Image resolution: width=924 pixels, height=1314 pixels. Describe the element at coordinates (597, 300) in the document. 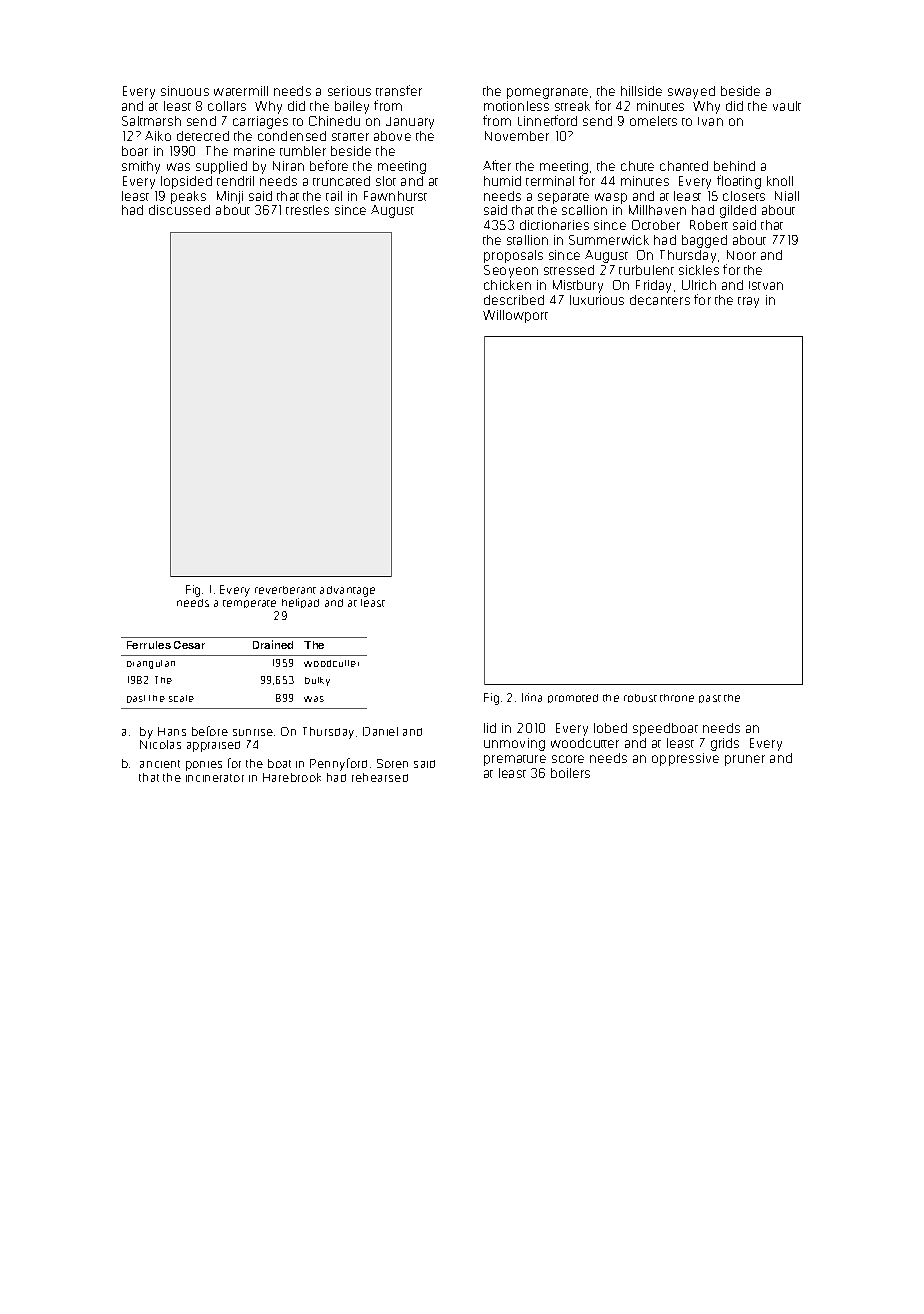

I see `luxurious` at that location.
